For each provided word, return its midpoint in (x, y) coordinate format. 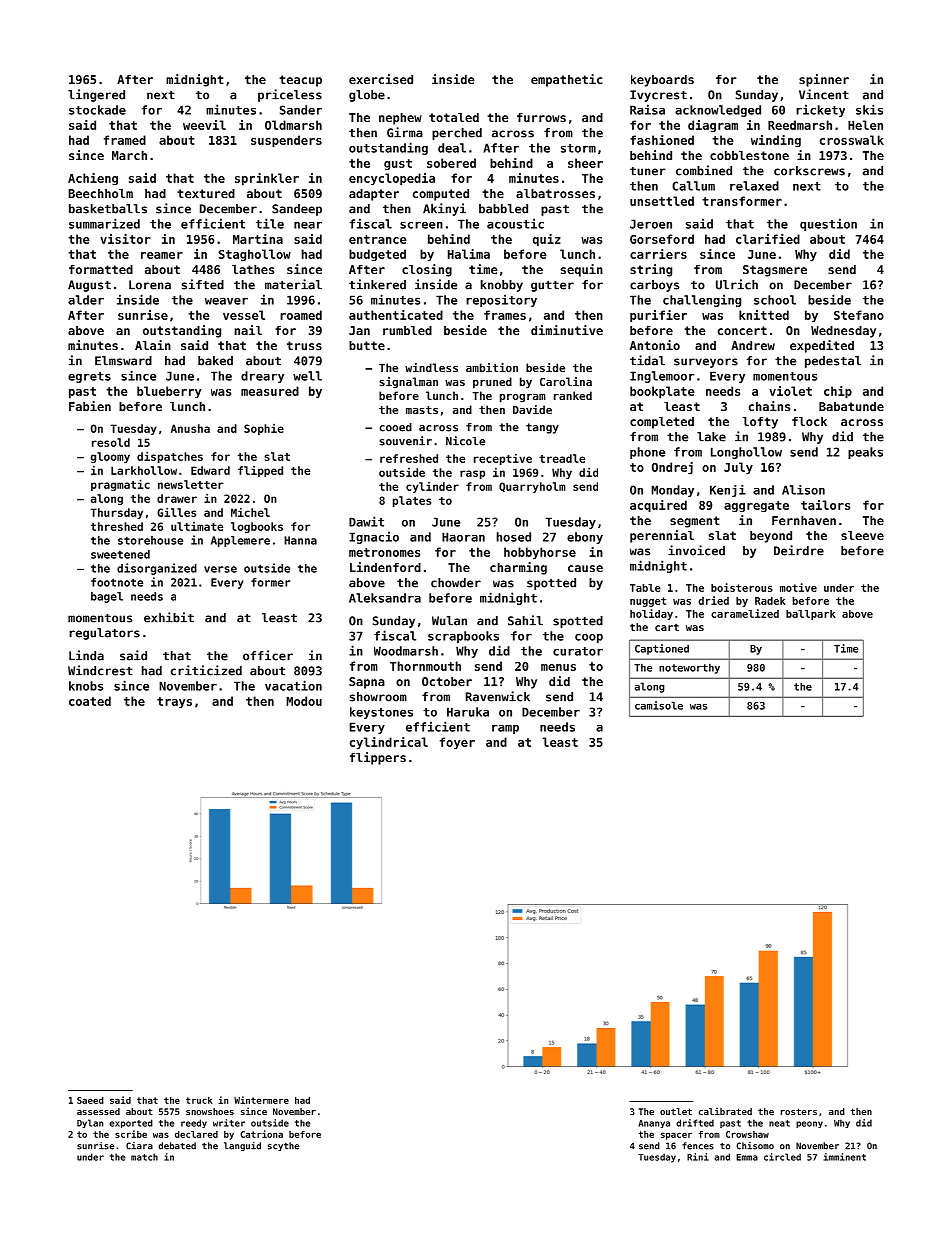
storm (578, 148)
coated (90, 701)
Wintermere (261, 1100)
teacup (300, 81)
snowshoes (210, 1111)
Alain (153, 345)
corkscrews (809, 171)
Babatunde (851, 406)
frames (505, 315)
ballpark (810, 615)
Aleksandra (385, 598)
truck (199, 1100)
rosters (799, 1111)
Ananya (654, 1124)
